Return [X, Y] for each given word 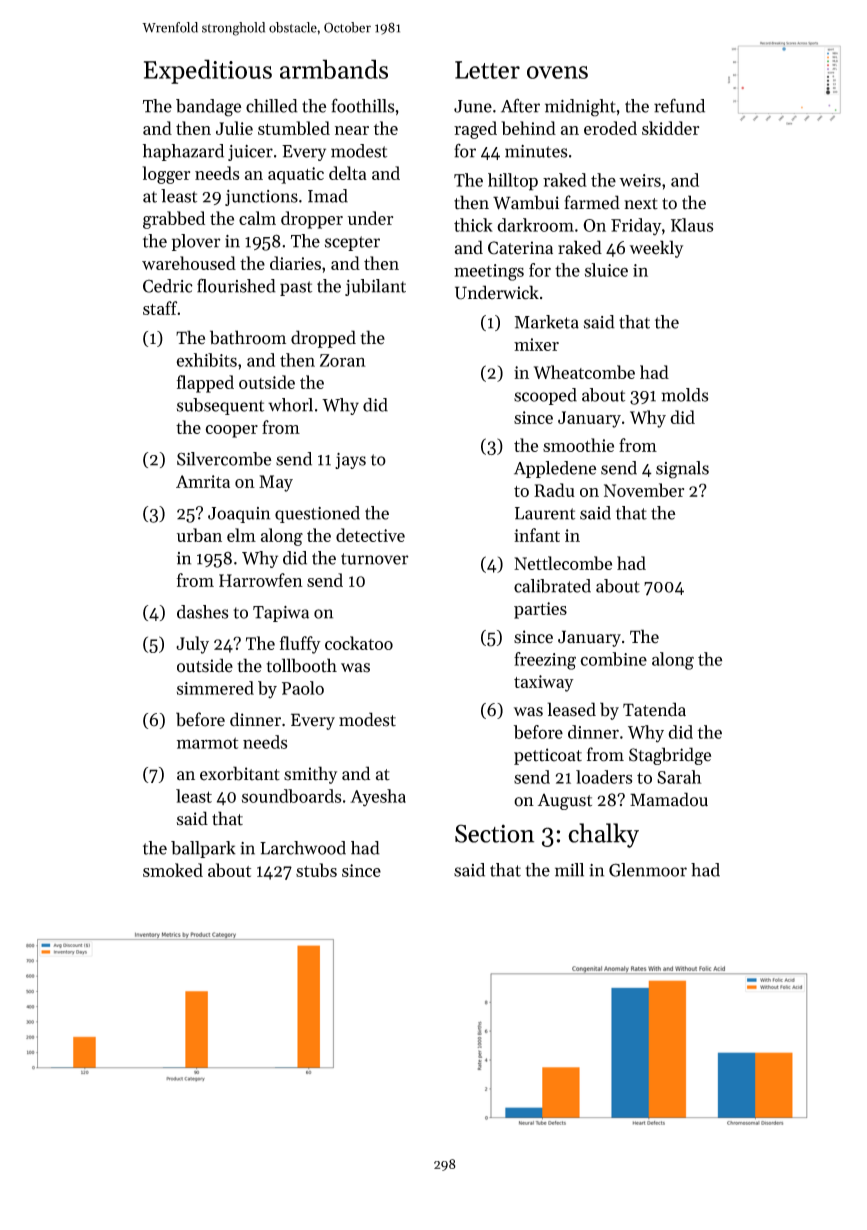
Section [494, 833]
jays [350, 461]
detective [370, 535]
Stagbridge [670, 756]
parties [540, 610]
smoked [173, 870]
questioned [317, 514]
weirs [640, 180]
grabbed [174, 220]
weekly [656, 249]
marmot [207, 743]
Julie [234, 128]
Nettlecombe [563, 563]
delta [348, 173]
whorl [290, 405]
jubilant [375, 287]
